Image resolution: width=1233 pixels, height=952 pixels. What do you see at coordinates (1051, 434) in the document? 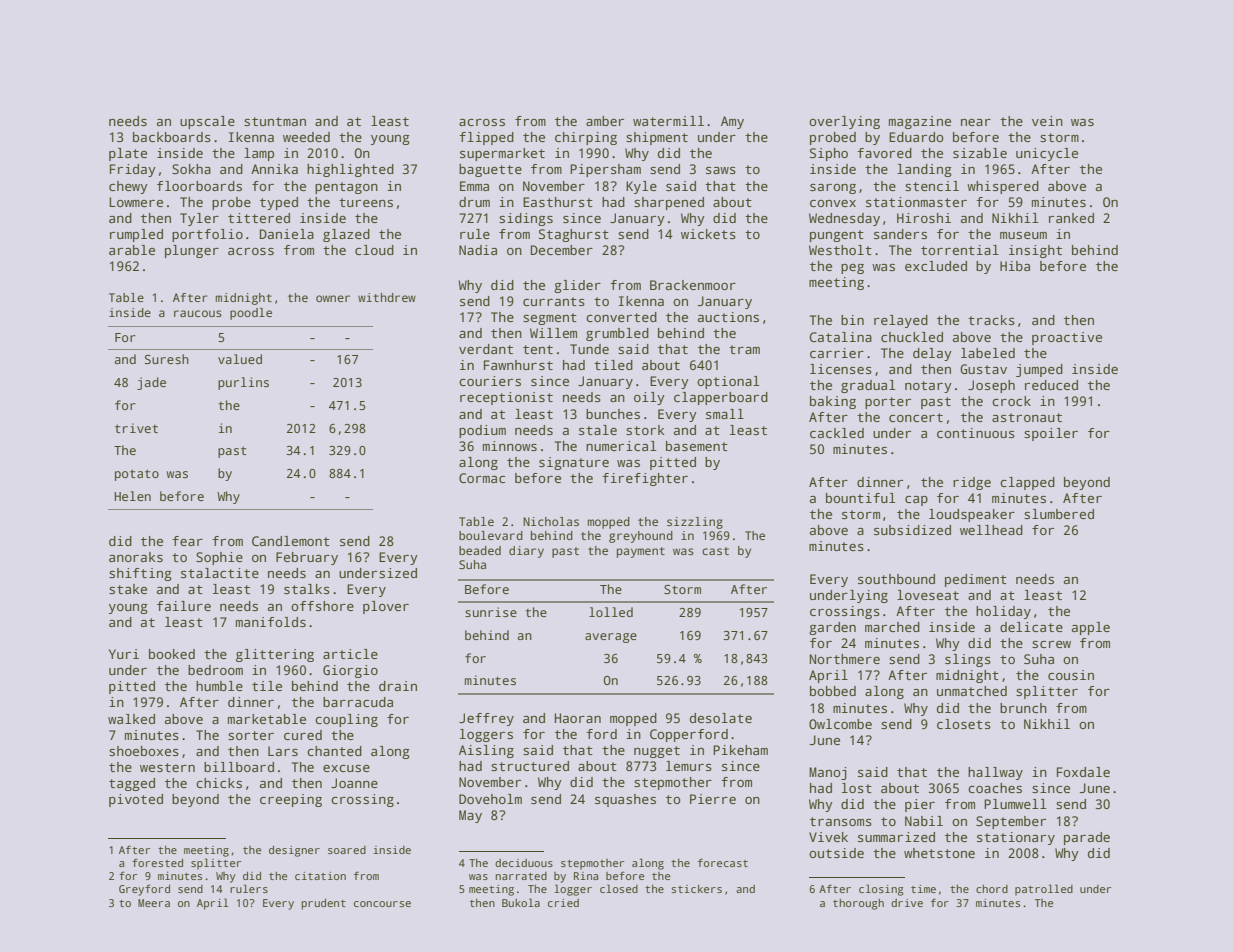
I see `spoiler` at bounding box center [1051, 434].
